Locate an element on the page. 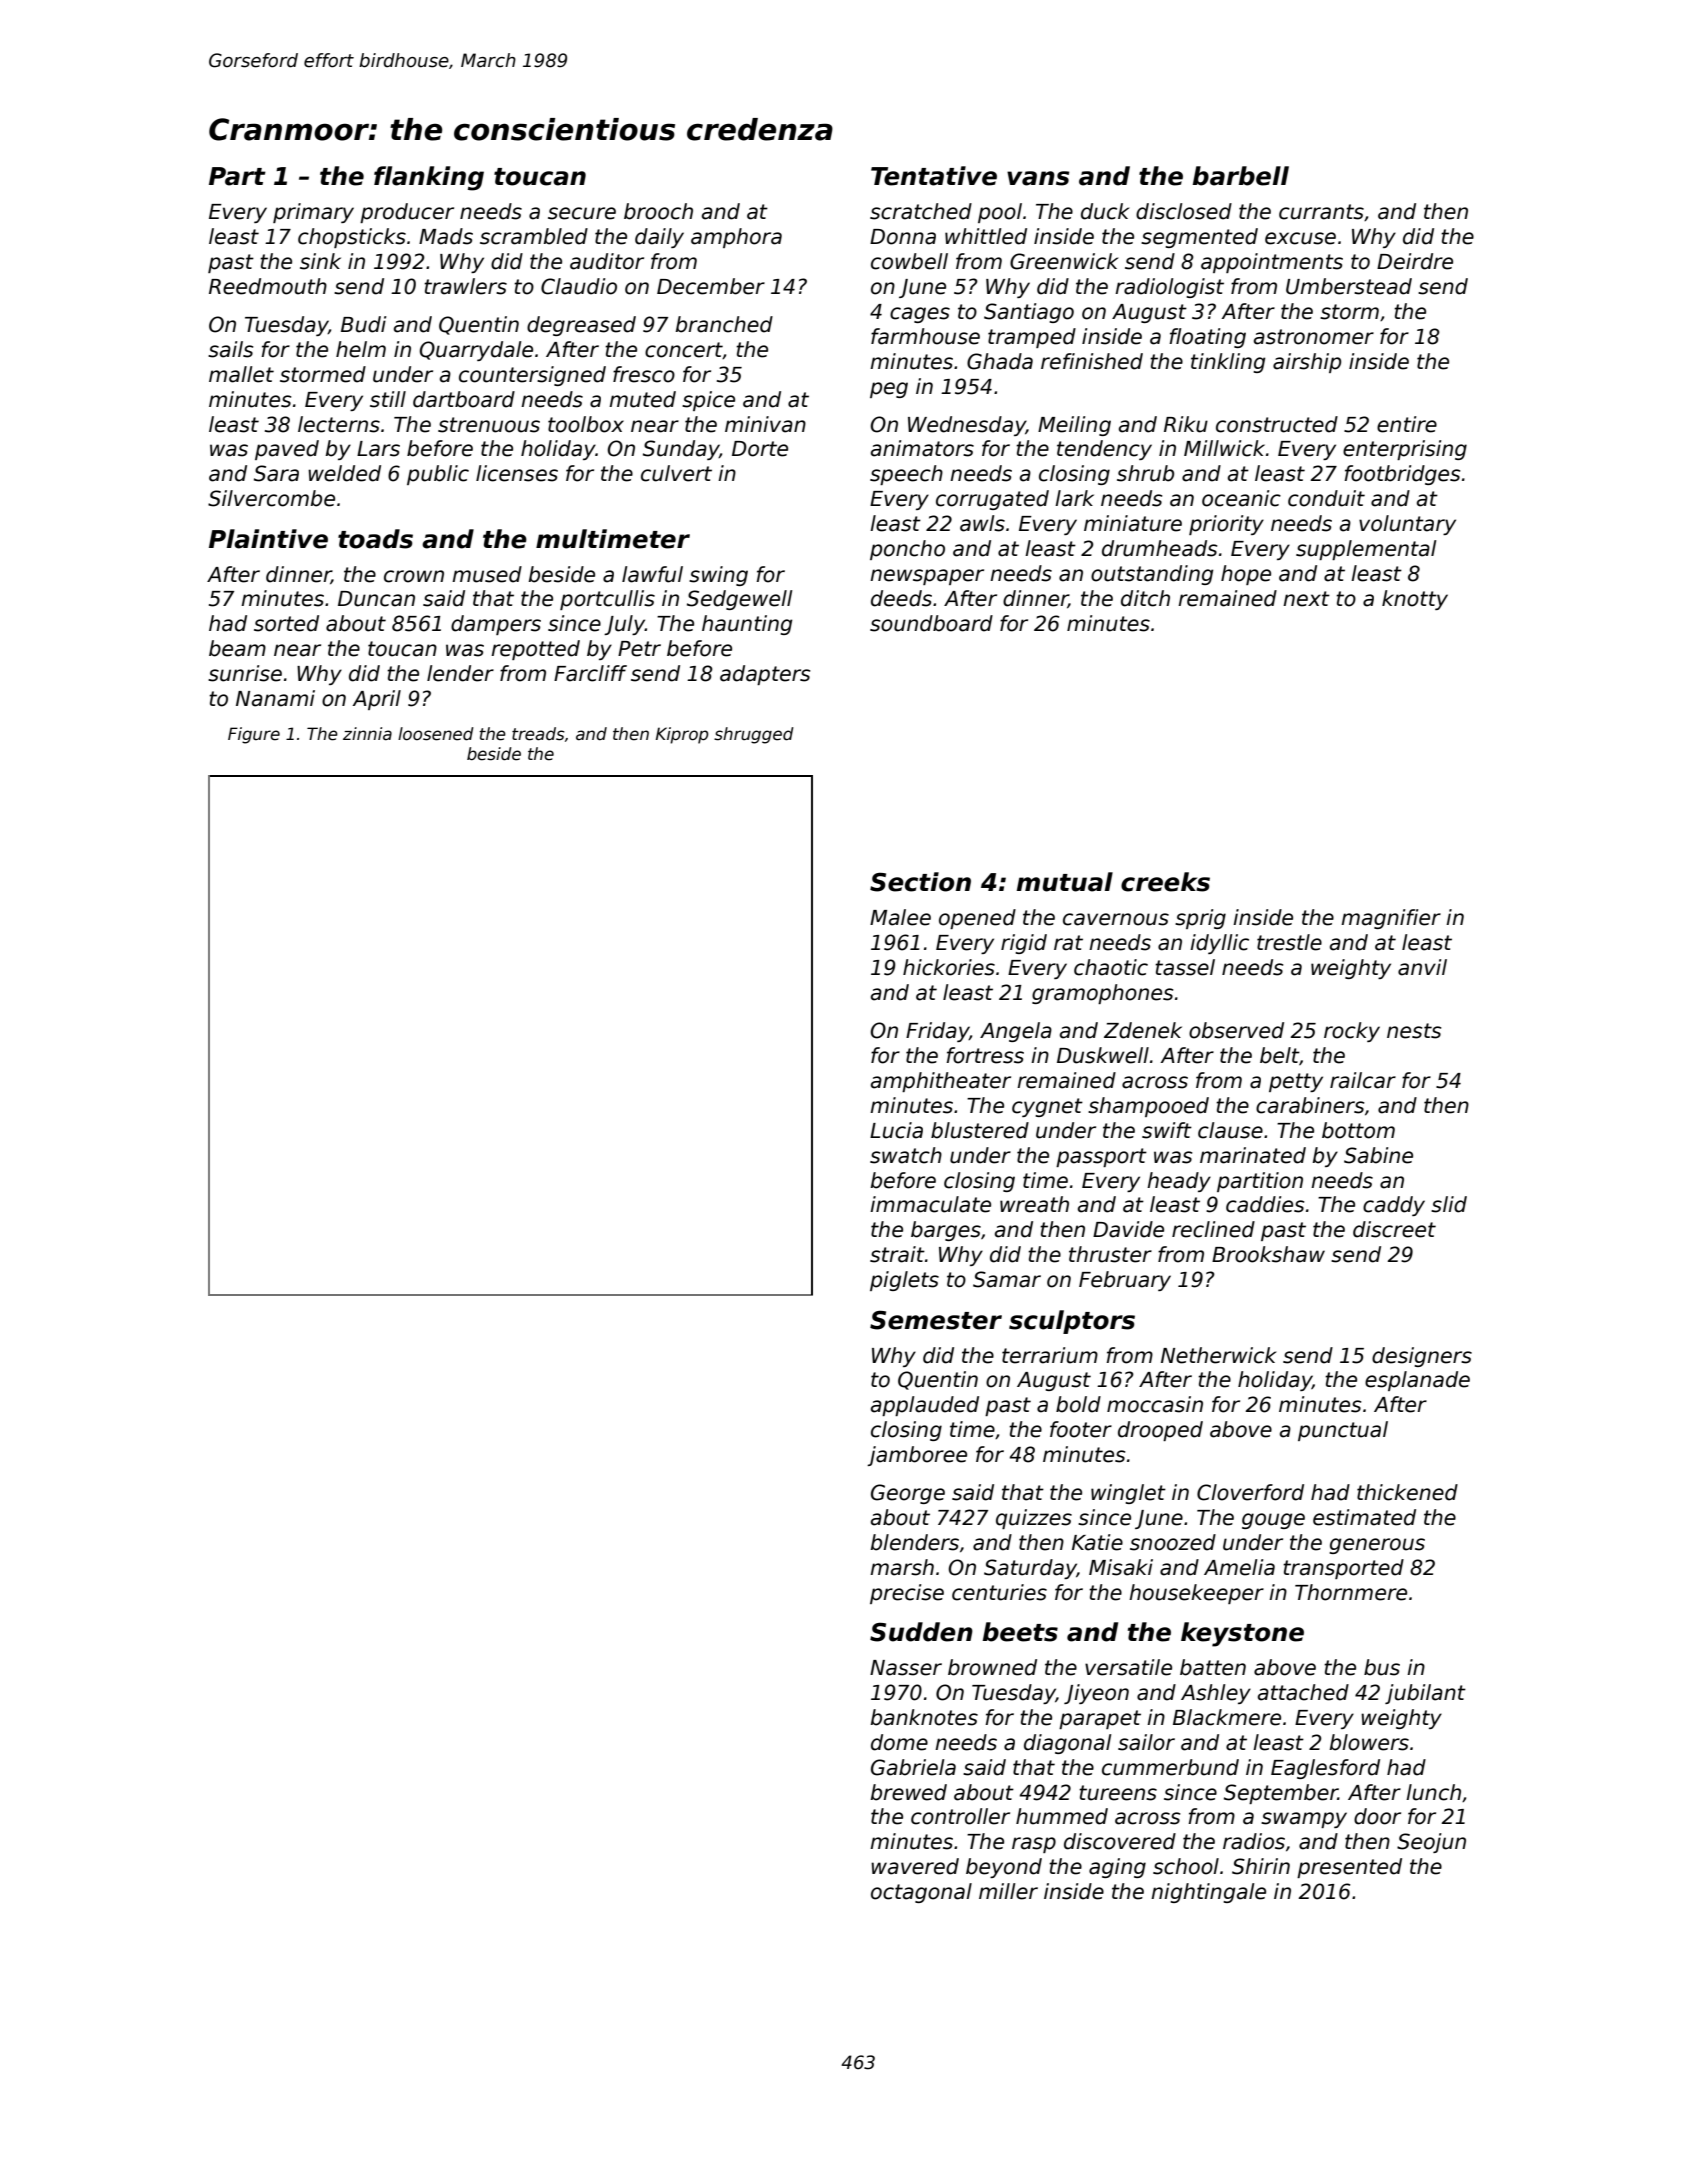 The image size is (1683, 2178). ditch is located at coordinates (1145, 598).
